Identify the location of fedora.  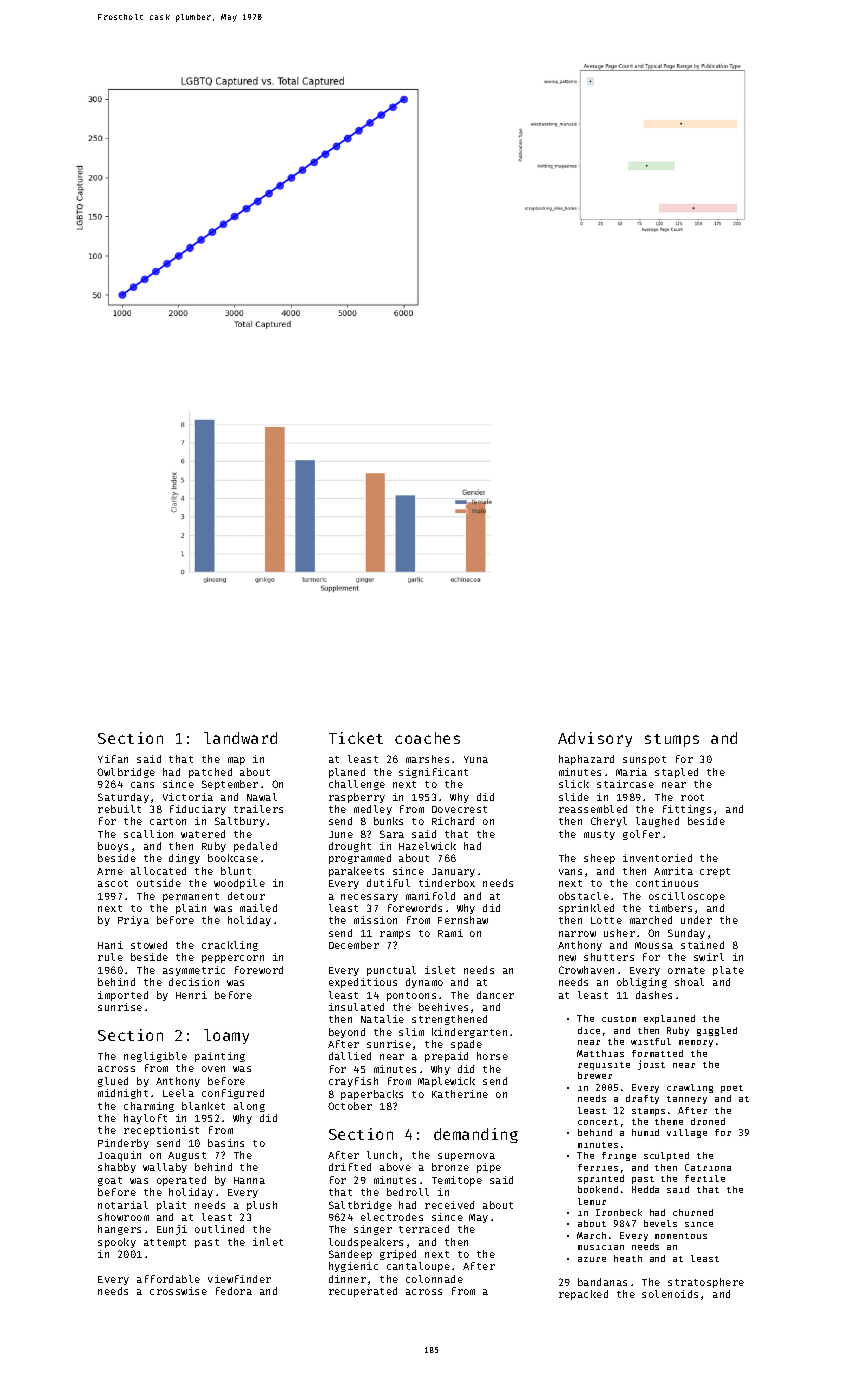
(234, 1291).
